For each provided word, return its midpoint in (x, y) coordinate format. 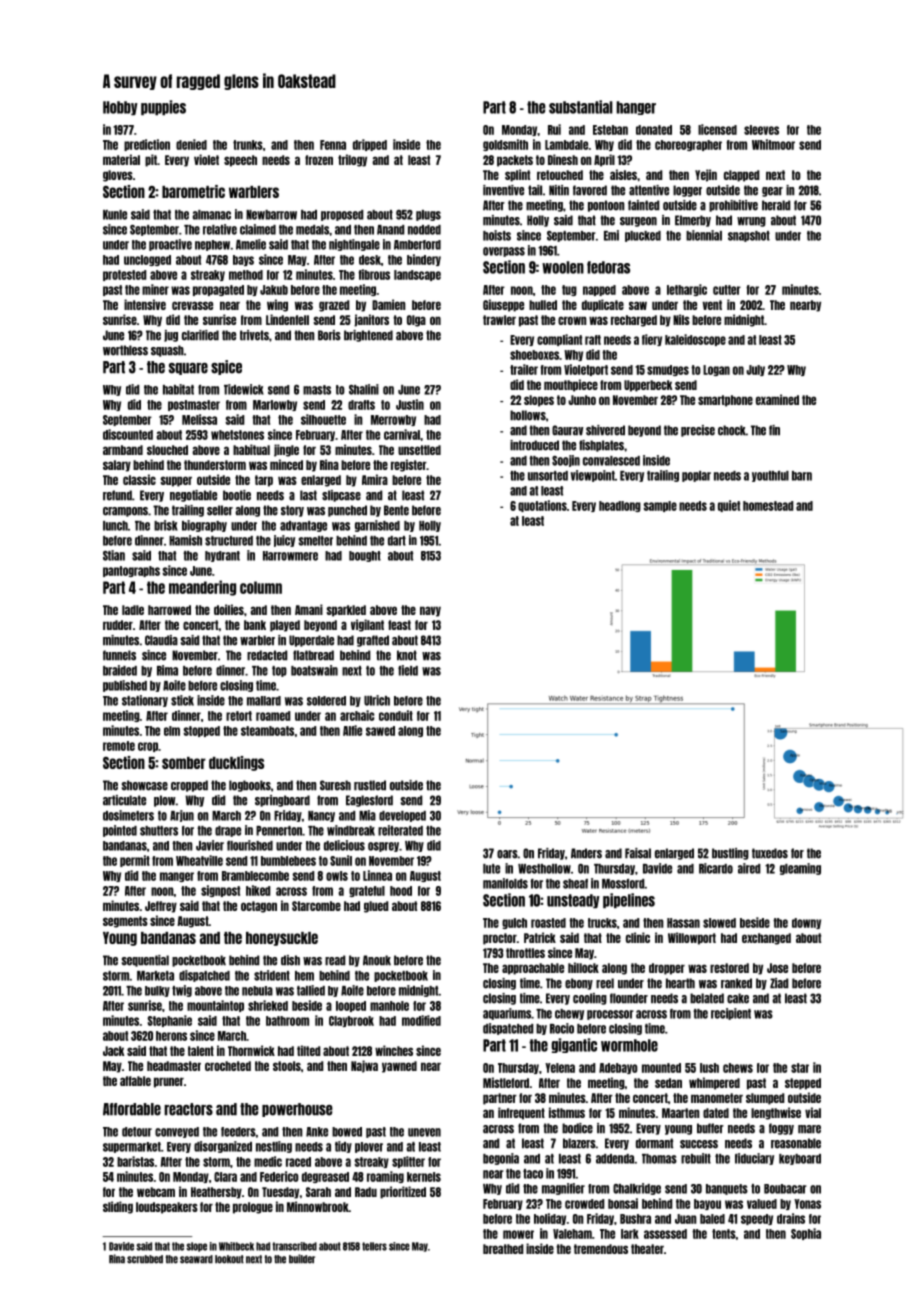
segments (125, 922)
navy (430, 611)
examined (777, 399)
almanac (212, 215)
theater (647, 1249)
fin (774, 430)
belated (707, 998)
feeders (238, 1132)
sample (660, 506)
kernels (424, 1177)
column (261, 587)
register (408, 465)
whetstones (237, 435)
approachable (533, 969)
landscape (417, 275)
